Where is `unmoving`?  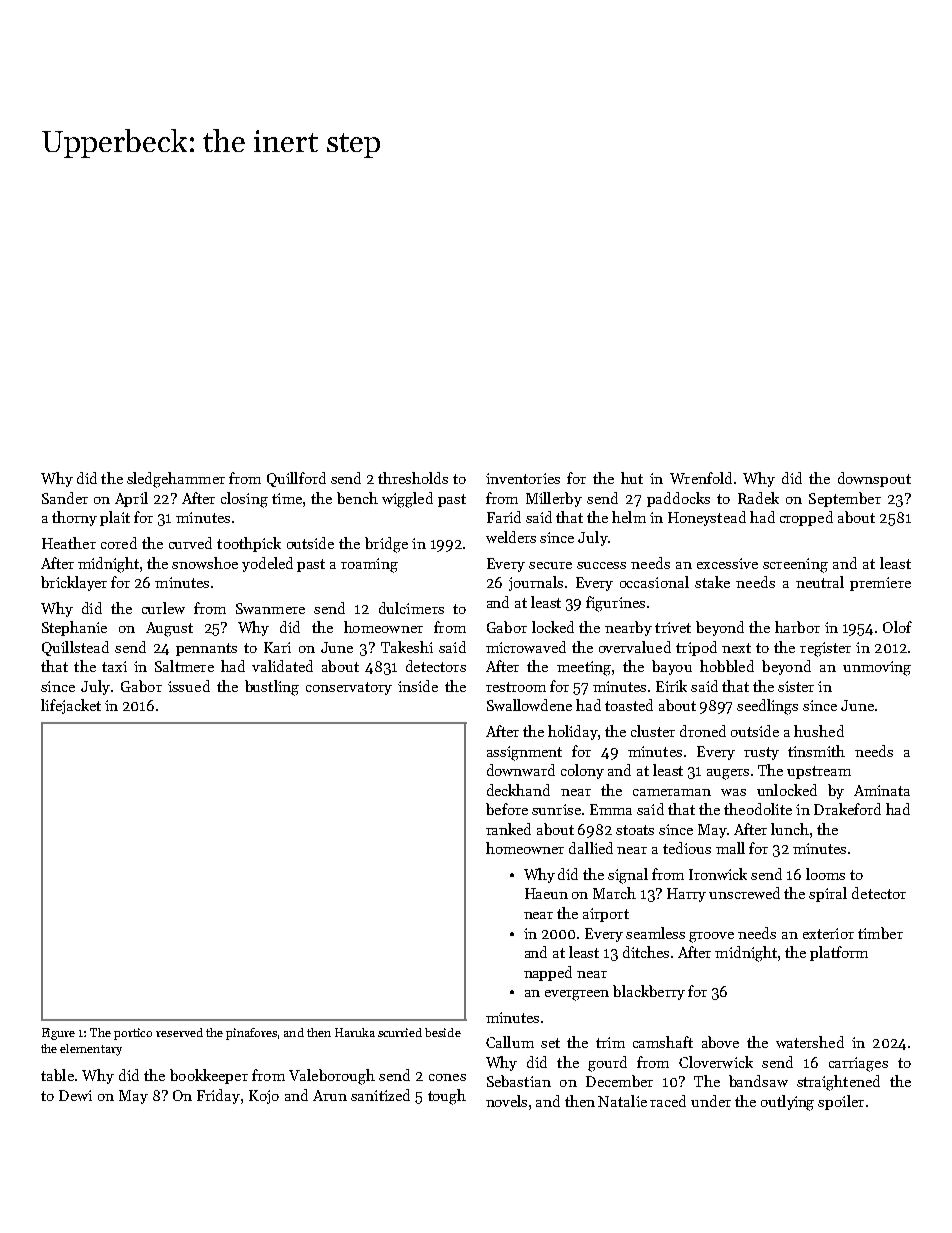 unmoving is located at coordinates (877, 668).
